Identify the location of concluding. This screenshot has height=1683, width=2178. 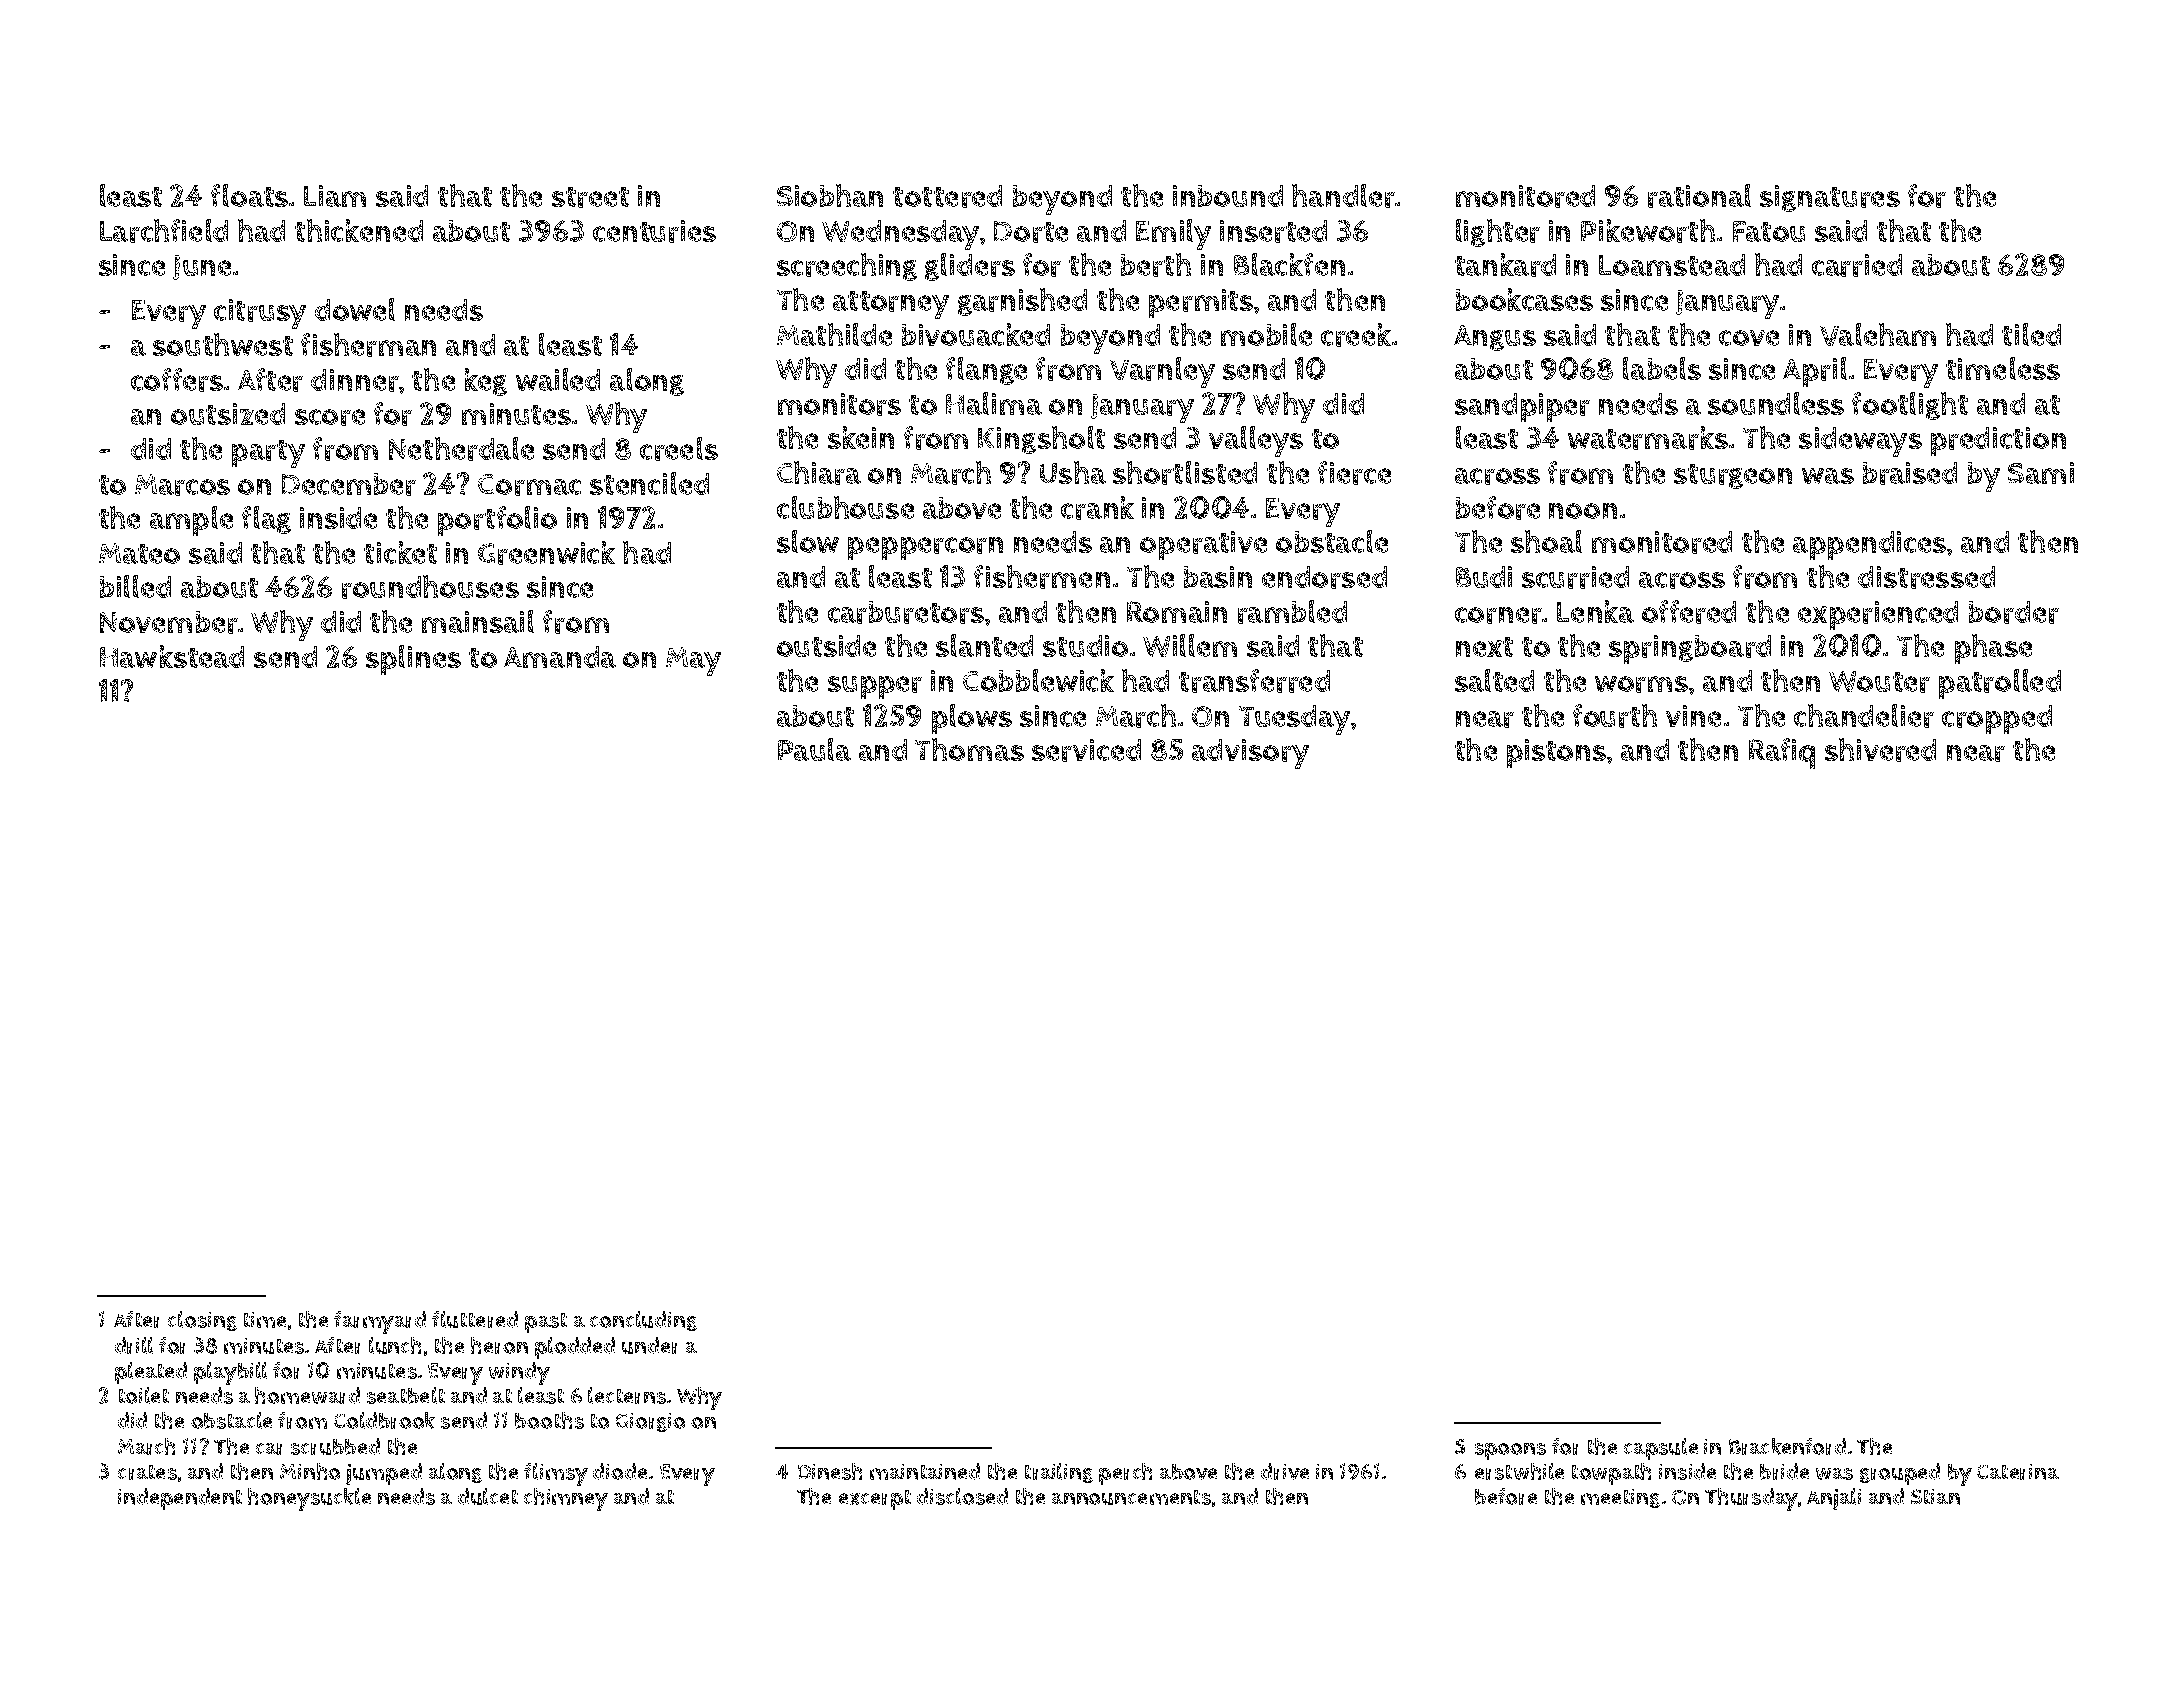
(643, 1321).
